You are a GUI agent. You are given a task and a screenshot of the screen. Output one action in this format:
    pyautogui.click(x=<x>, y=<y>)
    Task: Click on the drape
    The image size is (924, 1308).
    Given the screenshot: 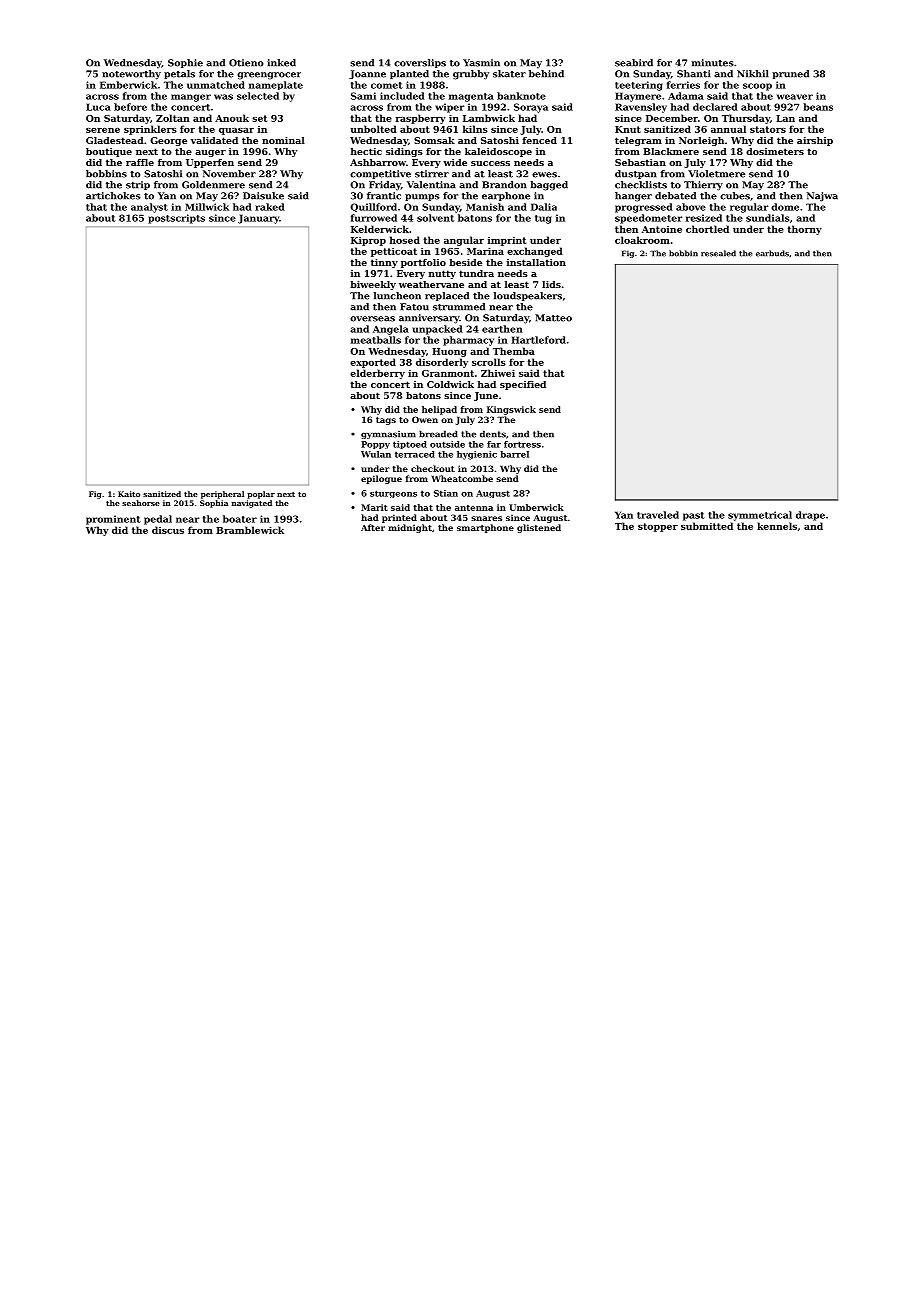 What is the action you would take?
    pyautogui.click(x=810, y=516)
